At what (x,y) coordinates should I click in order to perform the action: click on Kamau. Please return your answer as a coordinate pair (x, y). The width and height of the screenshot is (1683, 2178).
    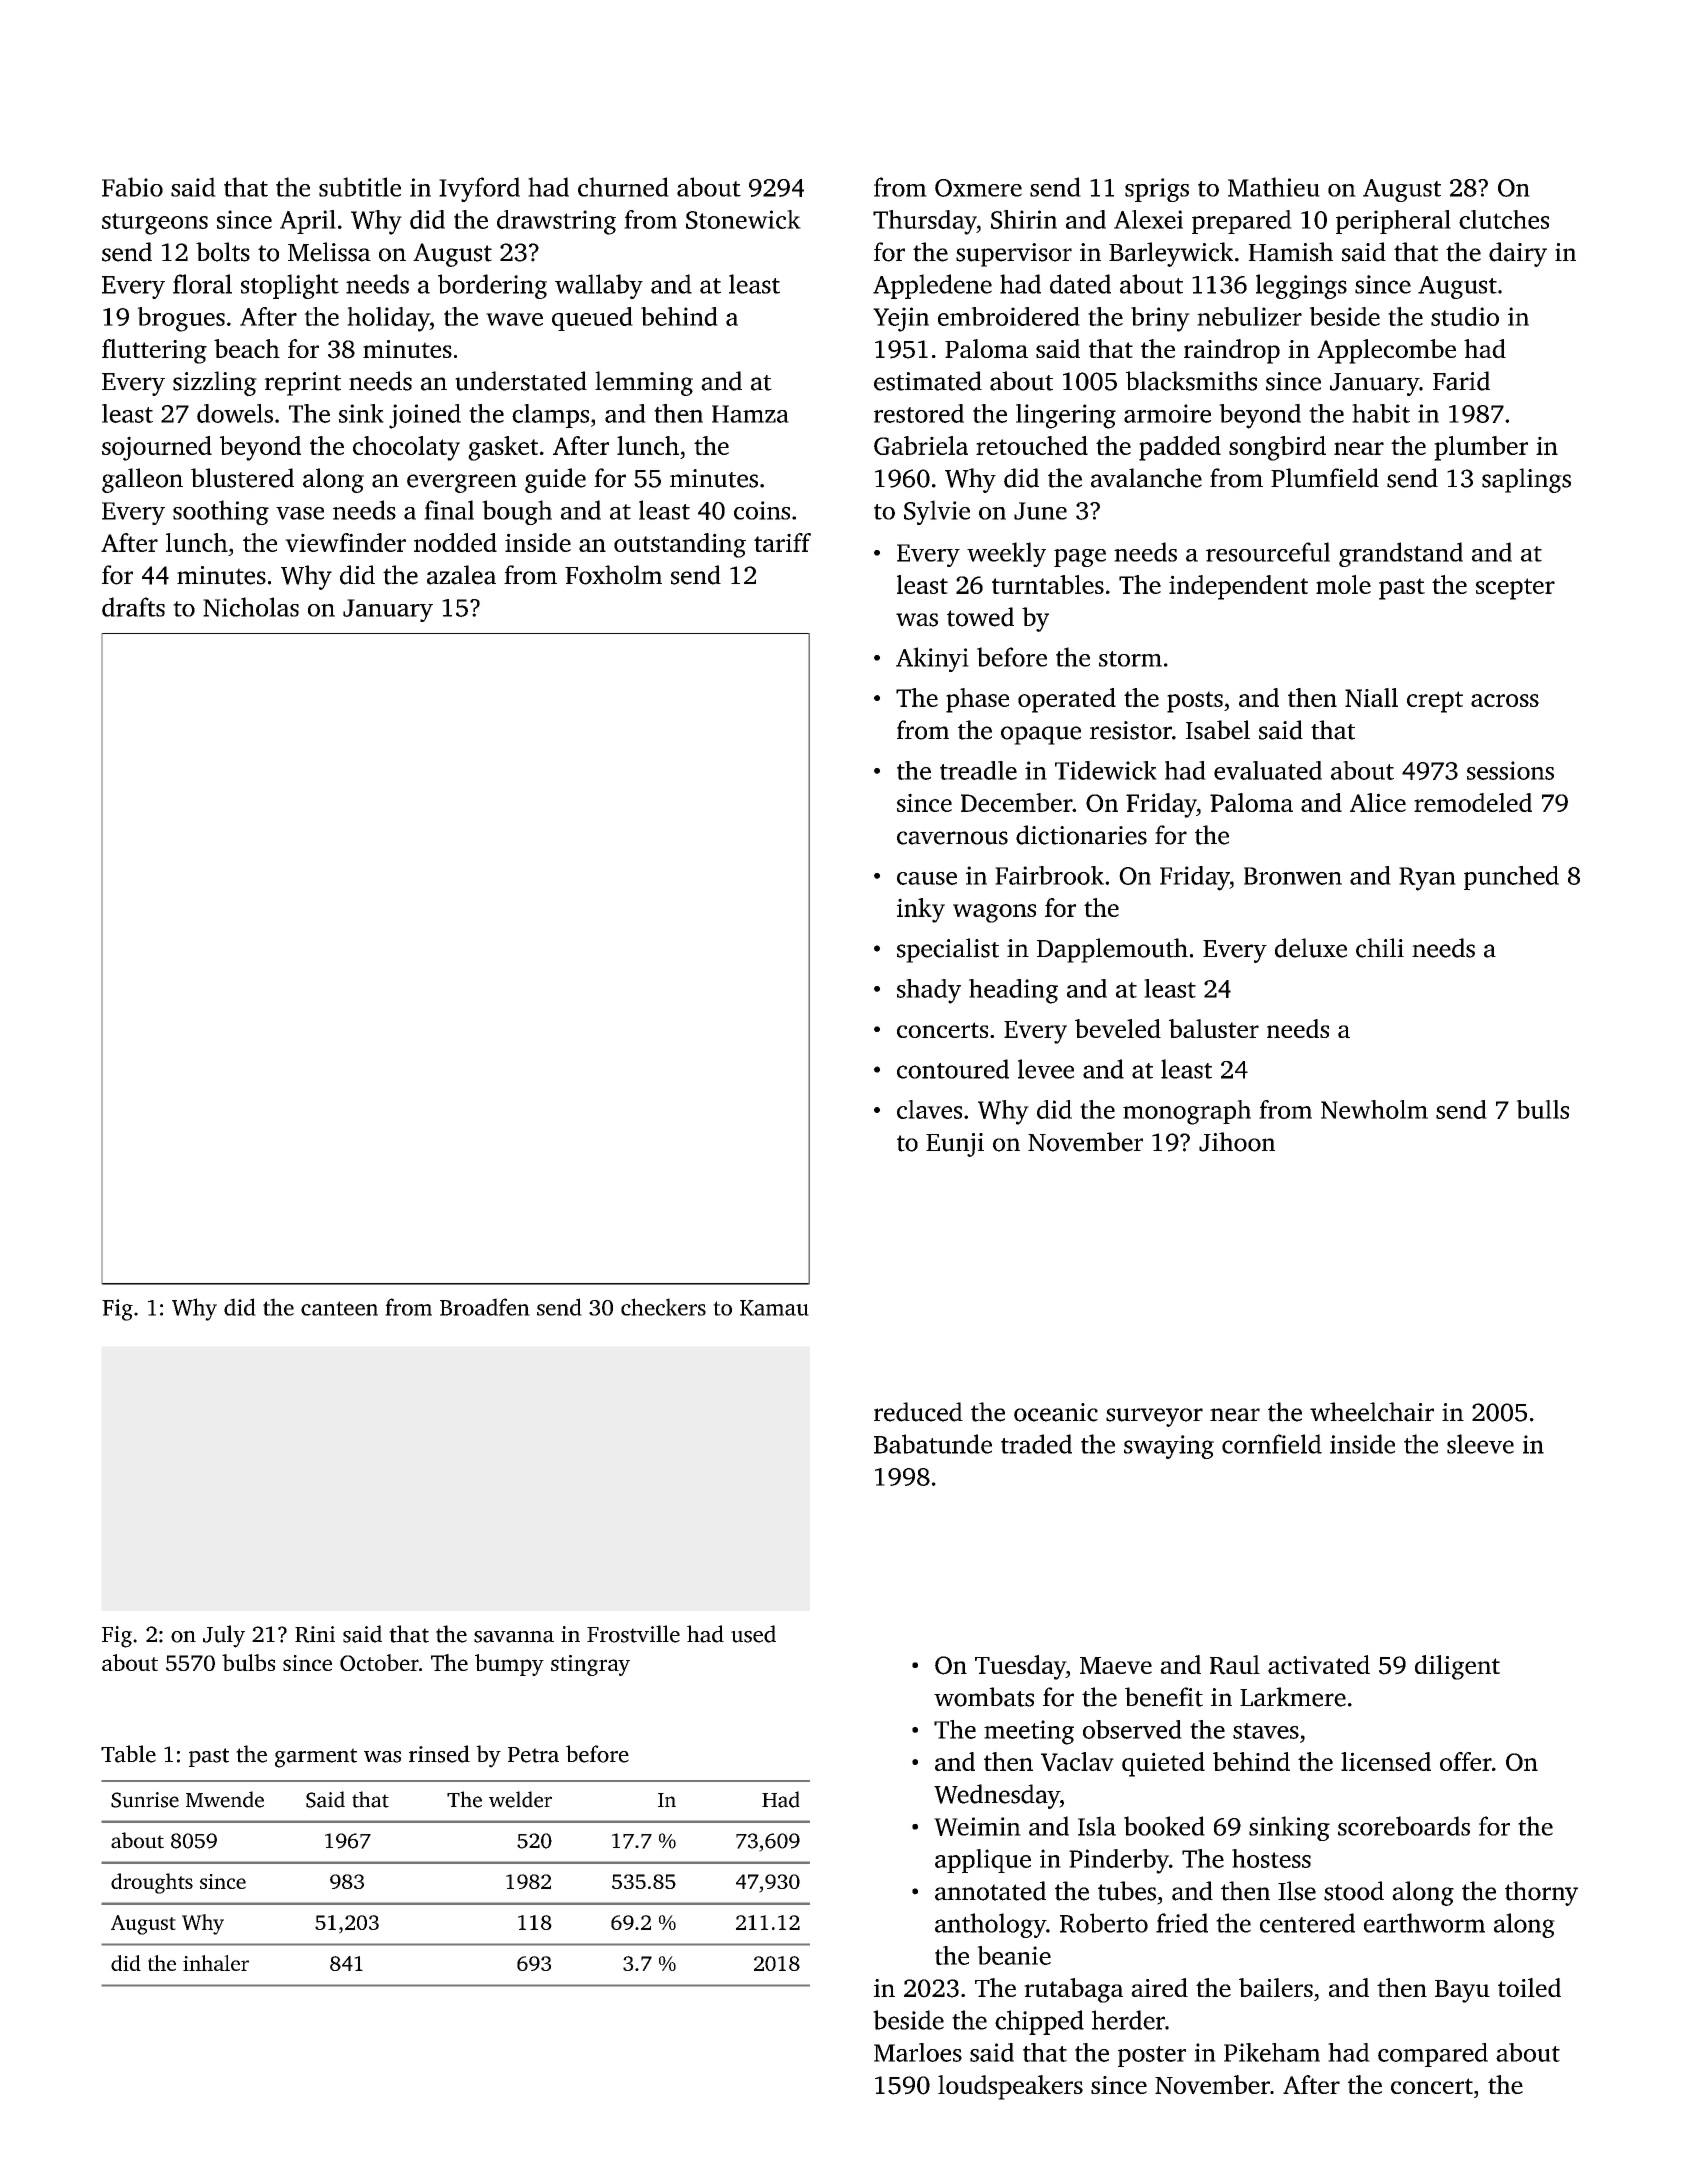
    Looking at the image, I should click on (774, 1308).
